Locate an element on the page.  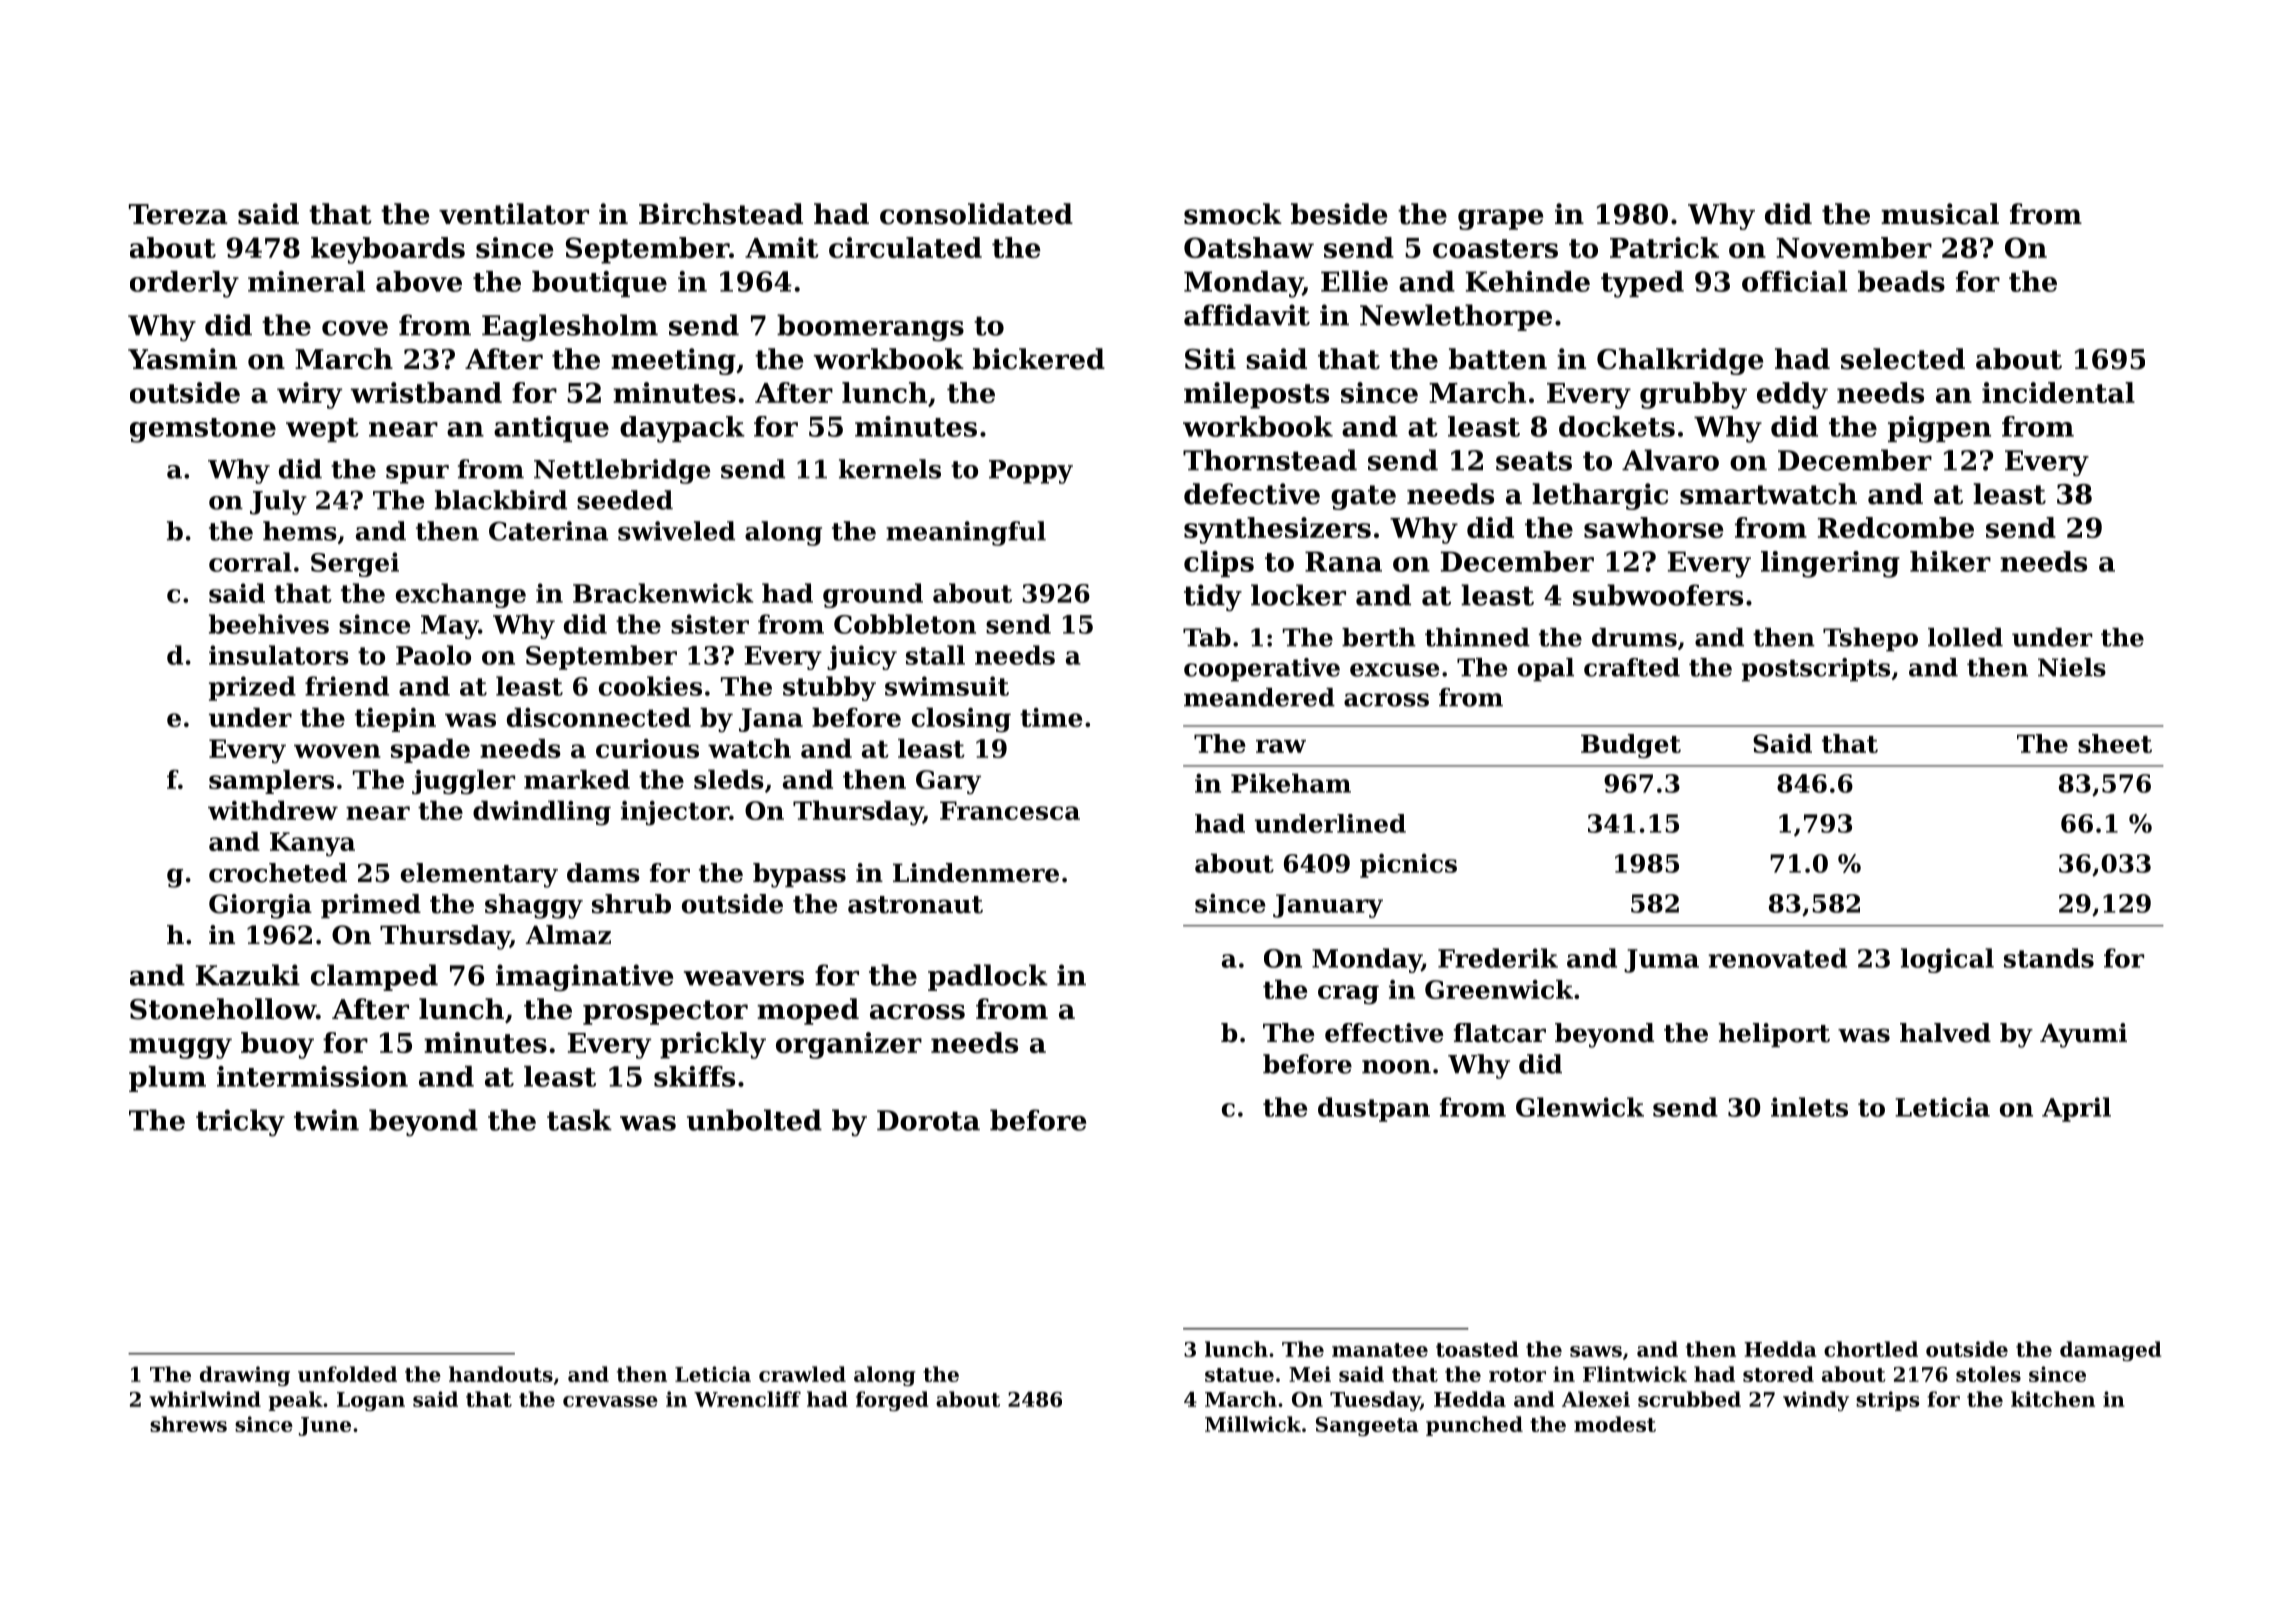
keyboards is located at coordinates (388, 250).
